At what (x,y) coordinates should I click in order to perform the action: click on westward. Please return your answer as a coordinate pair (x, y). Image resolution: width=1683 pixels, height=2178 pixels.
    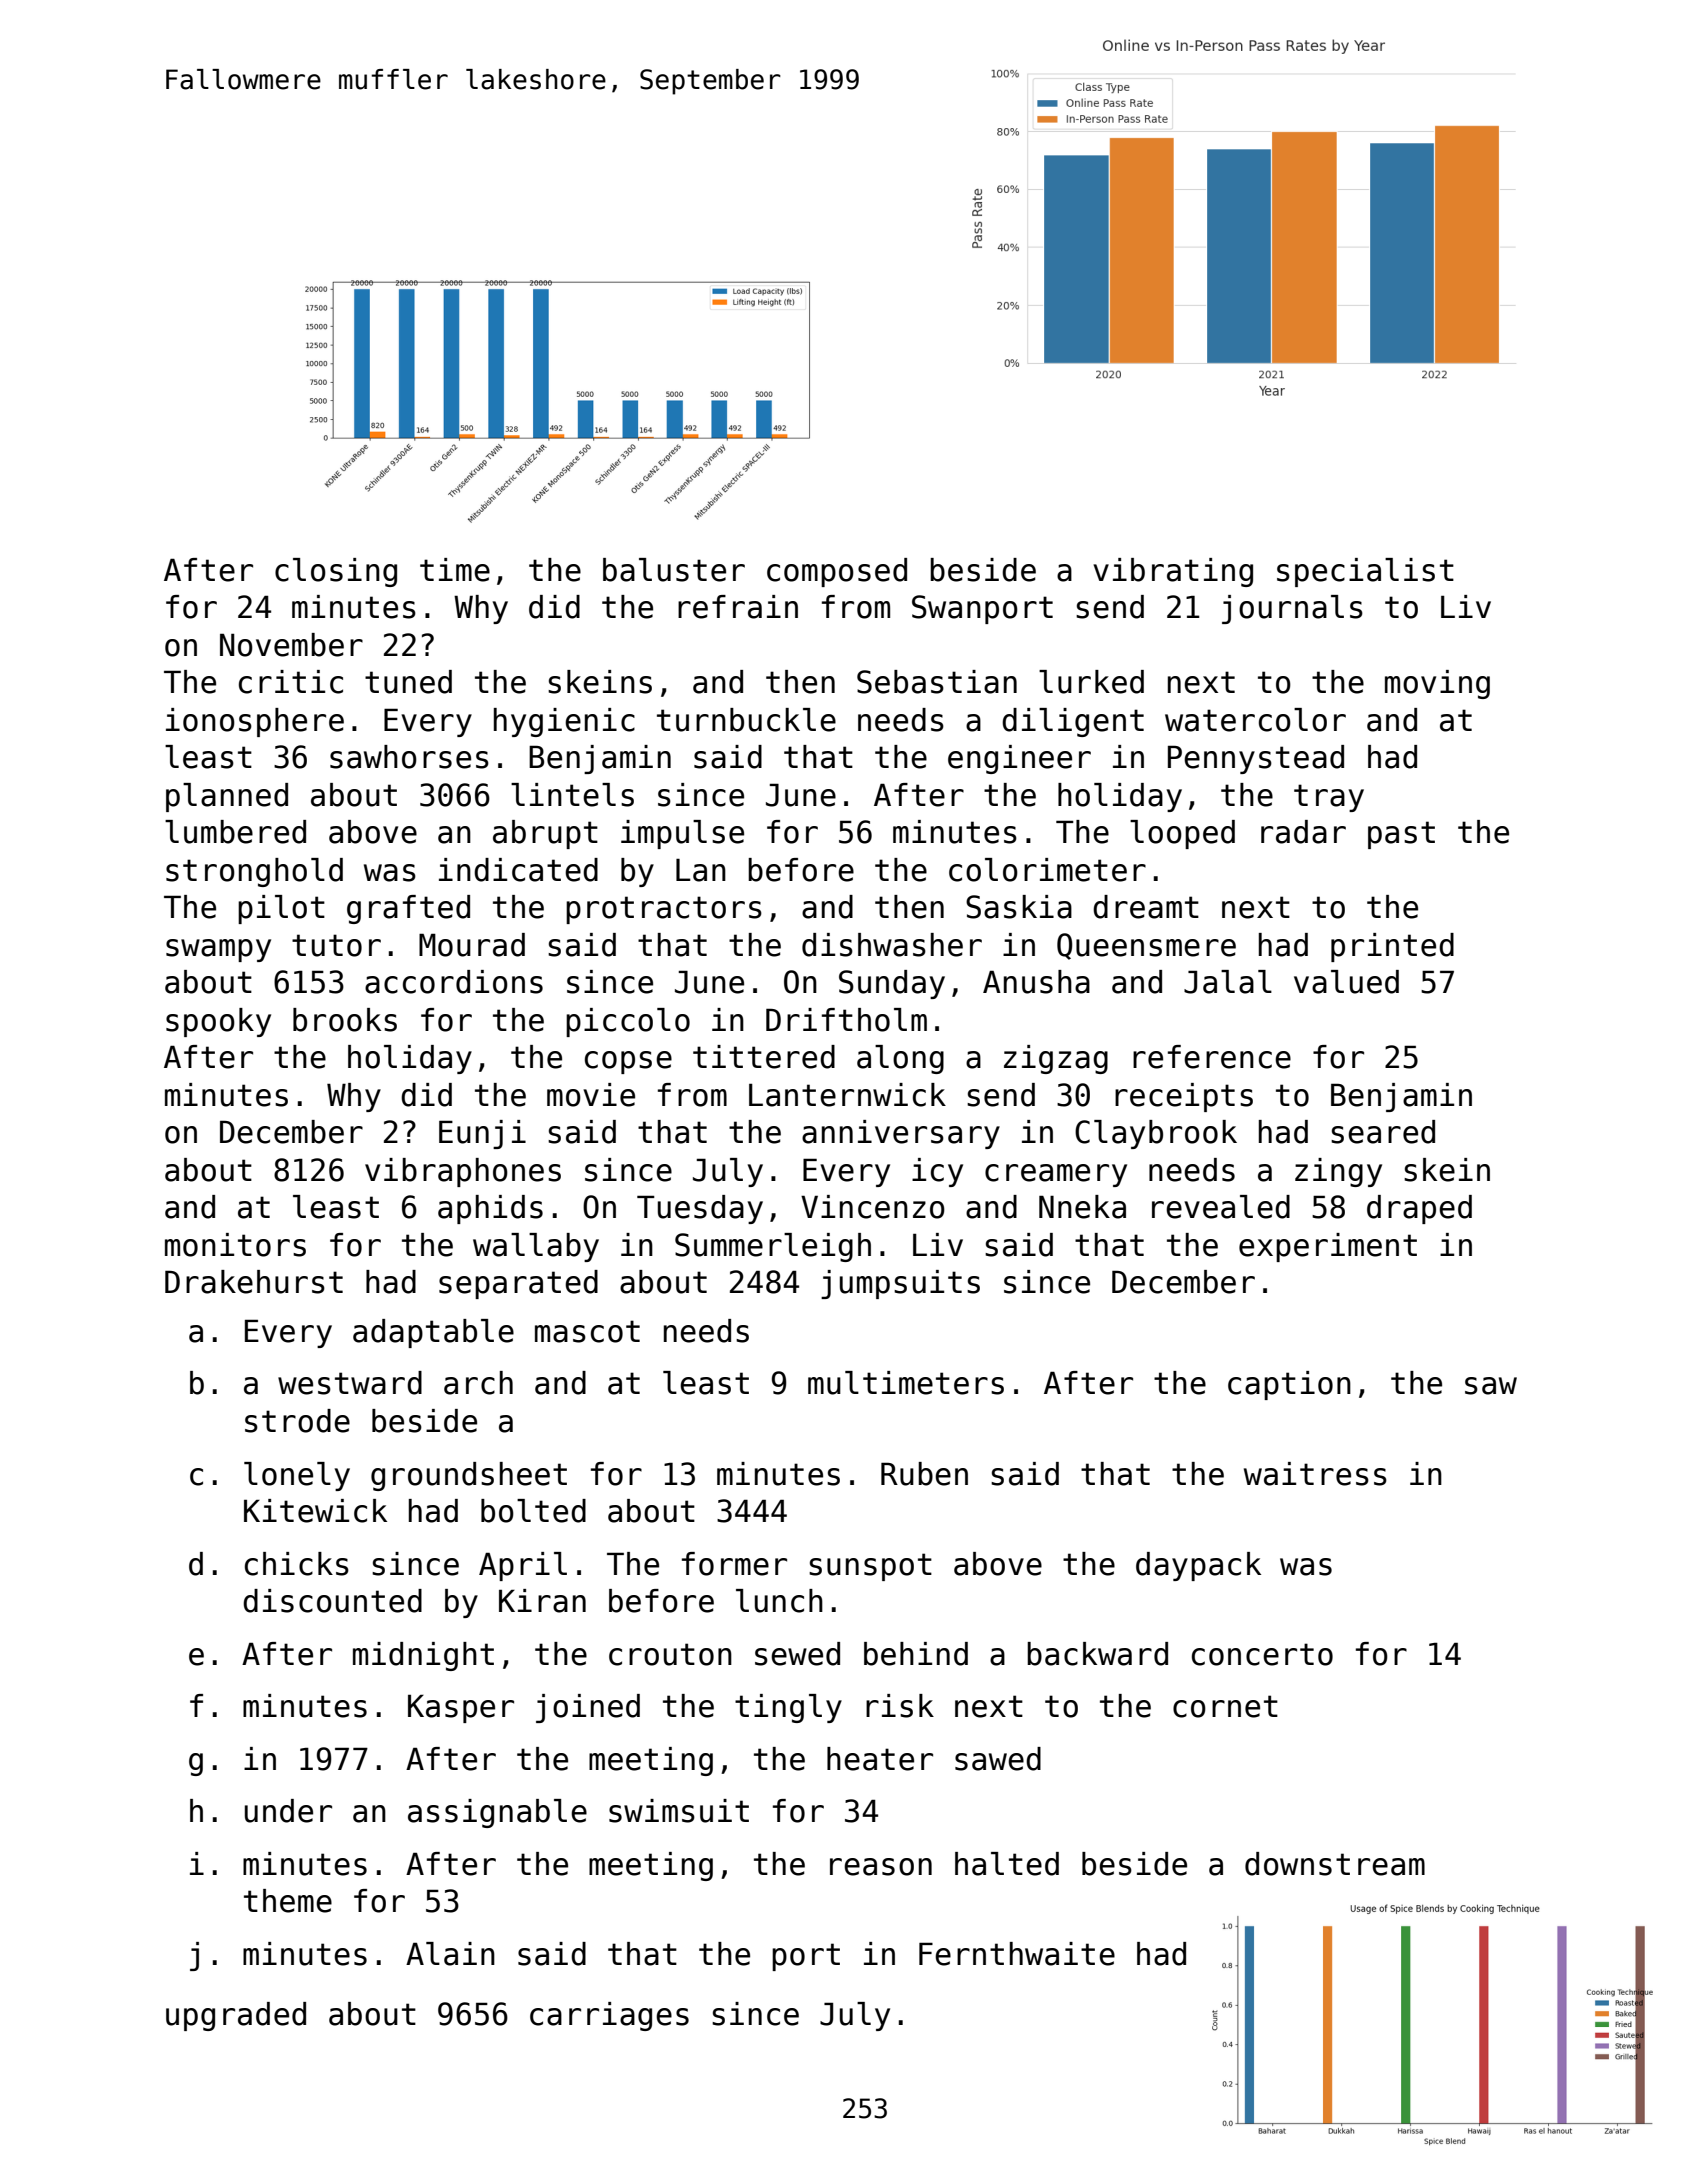
    Looking at the image, I should click on (350, 1383).
